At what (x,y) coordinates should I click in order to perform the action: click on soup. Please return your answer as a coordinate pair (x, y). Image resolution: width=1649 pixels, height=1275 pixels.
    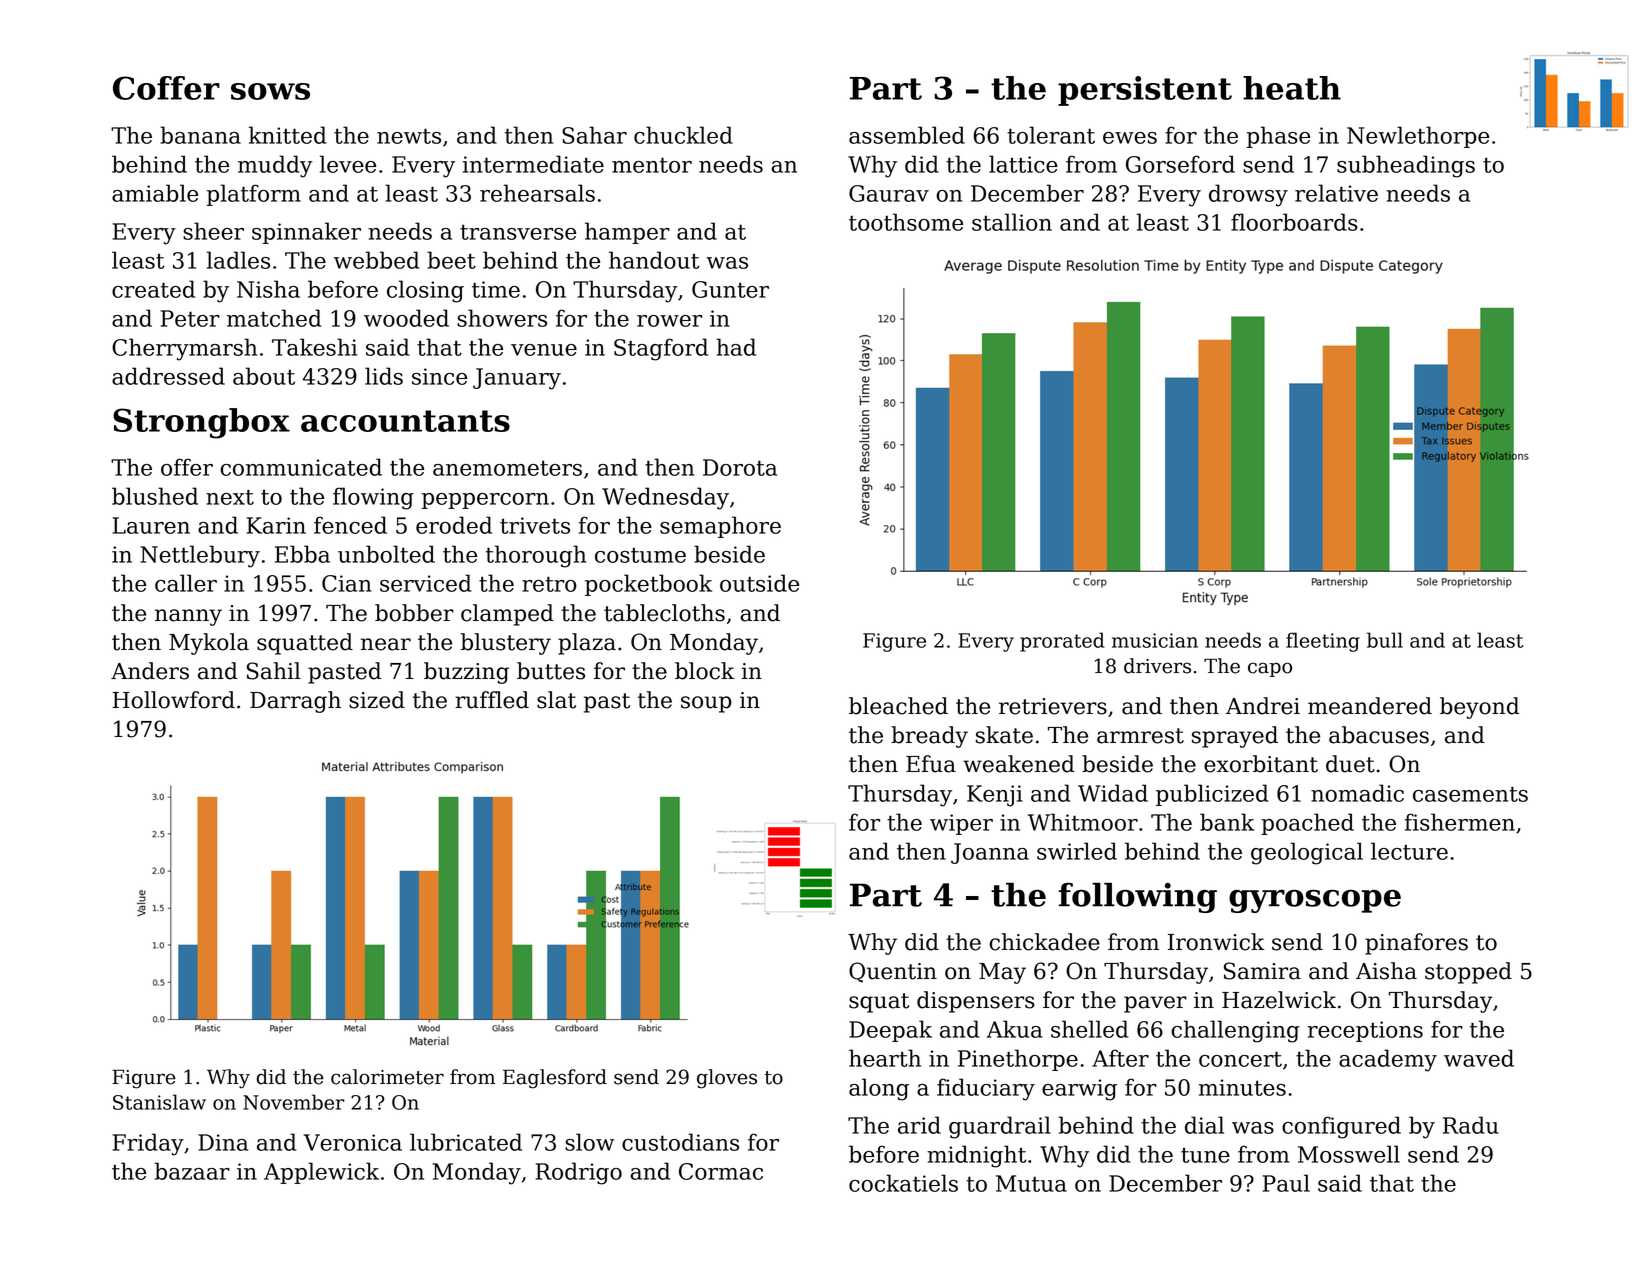
    Looking at the image, I should click on (706, 704).
